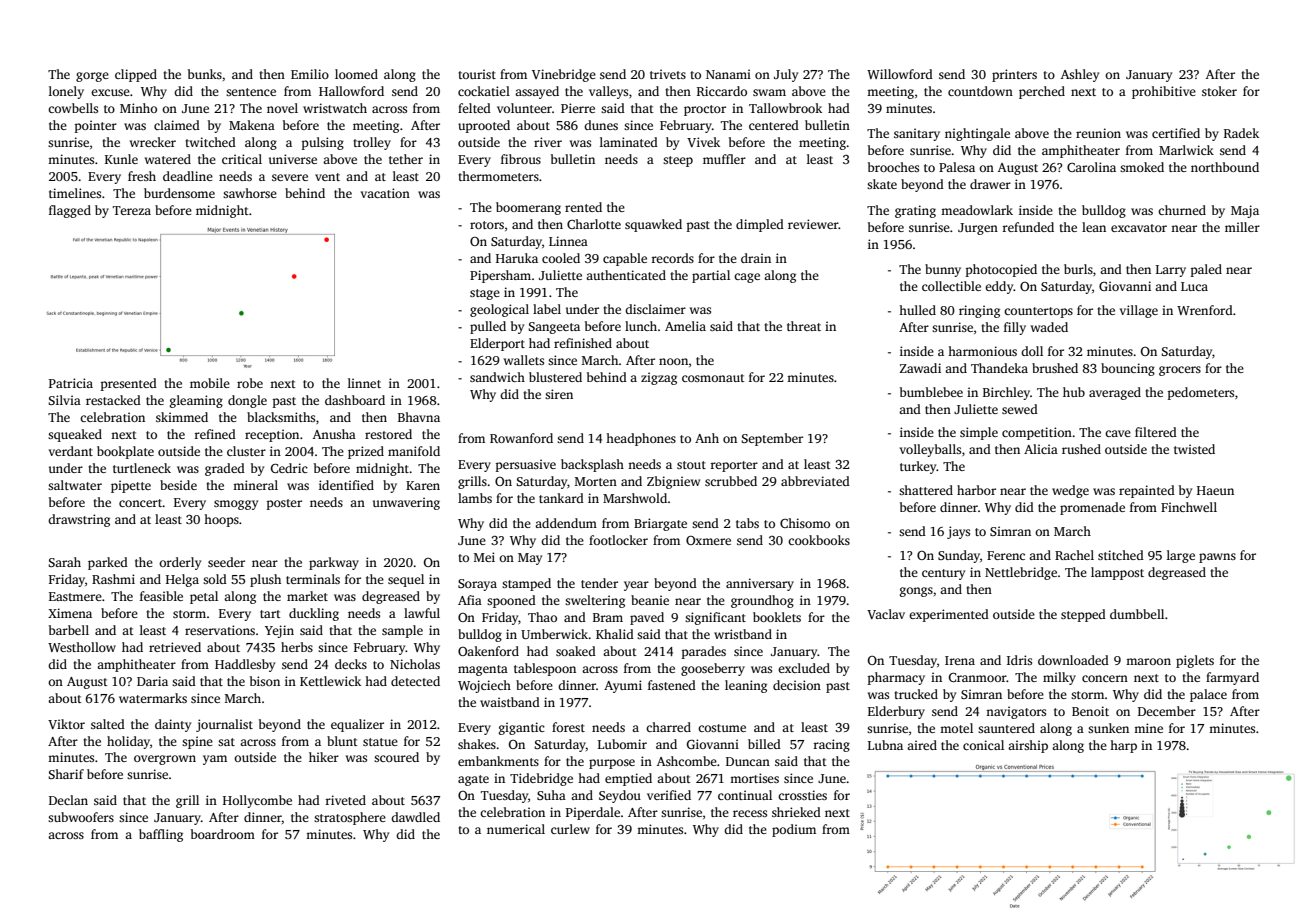  What do you see at coordinates (1080, 75) in the screenshot?
I see `Ashley` at bounding box center [1080, 75].
